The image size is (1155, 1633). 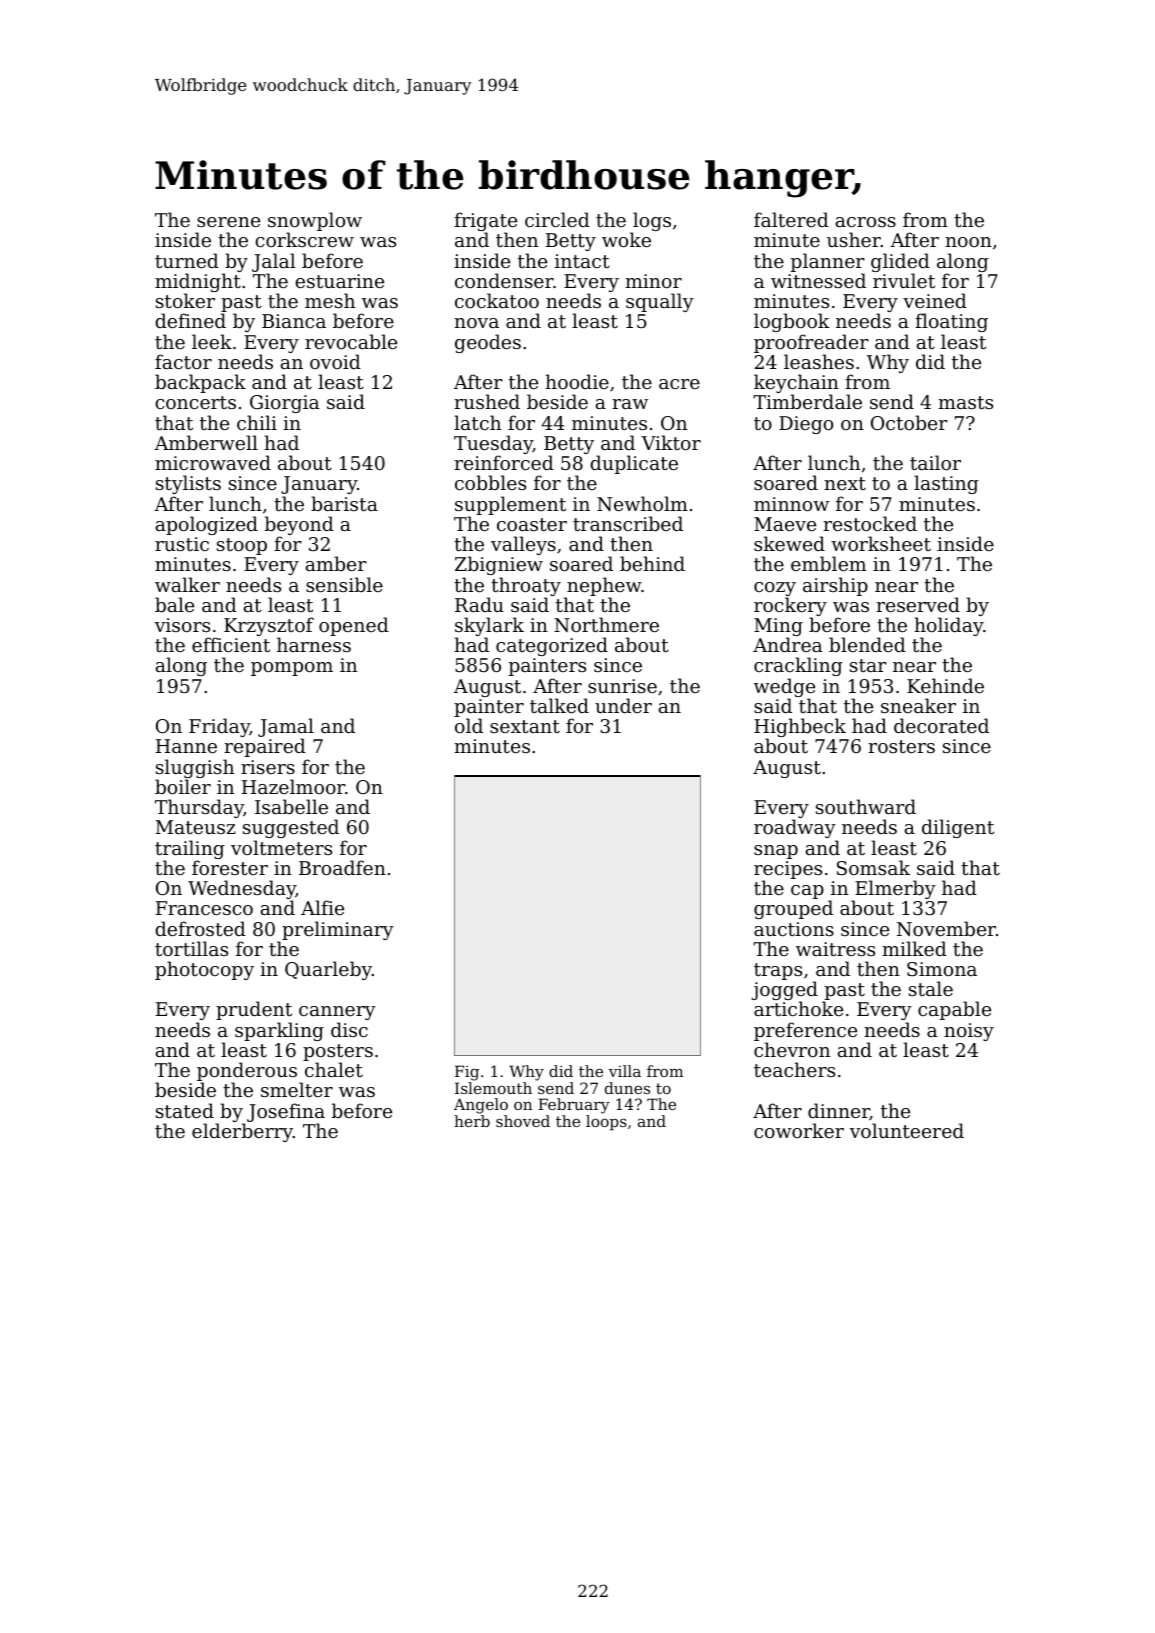 I want to click on roadway, so click(x=795, y=829).
